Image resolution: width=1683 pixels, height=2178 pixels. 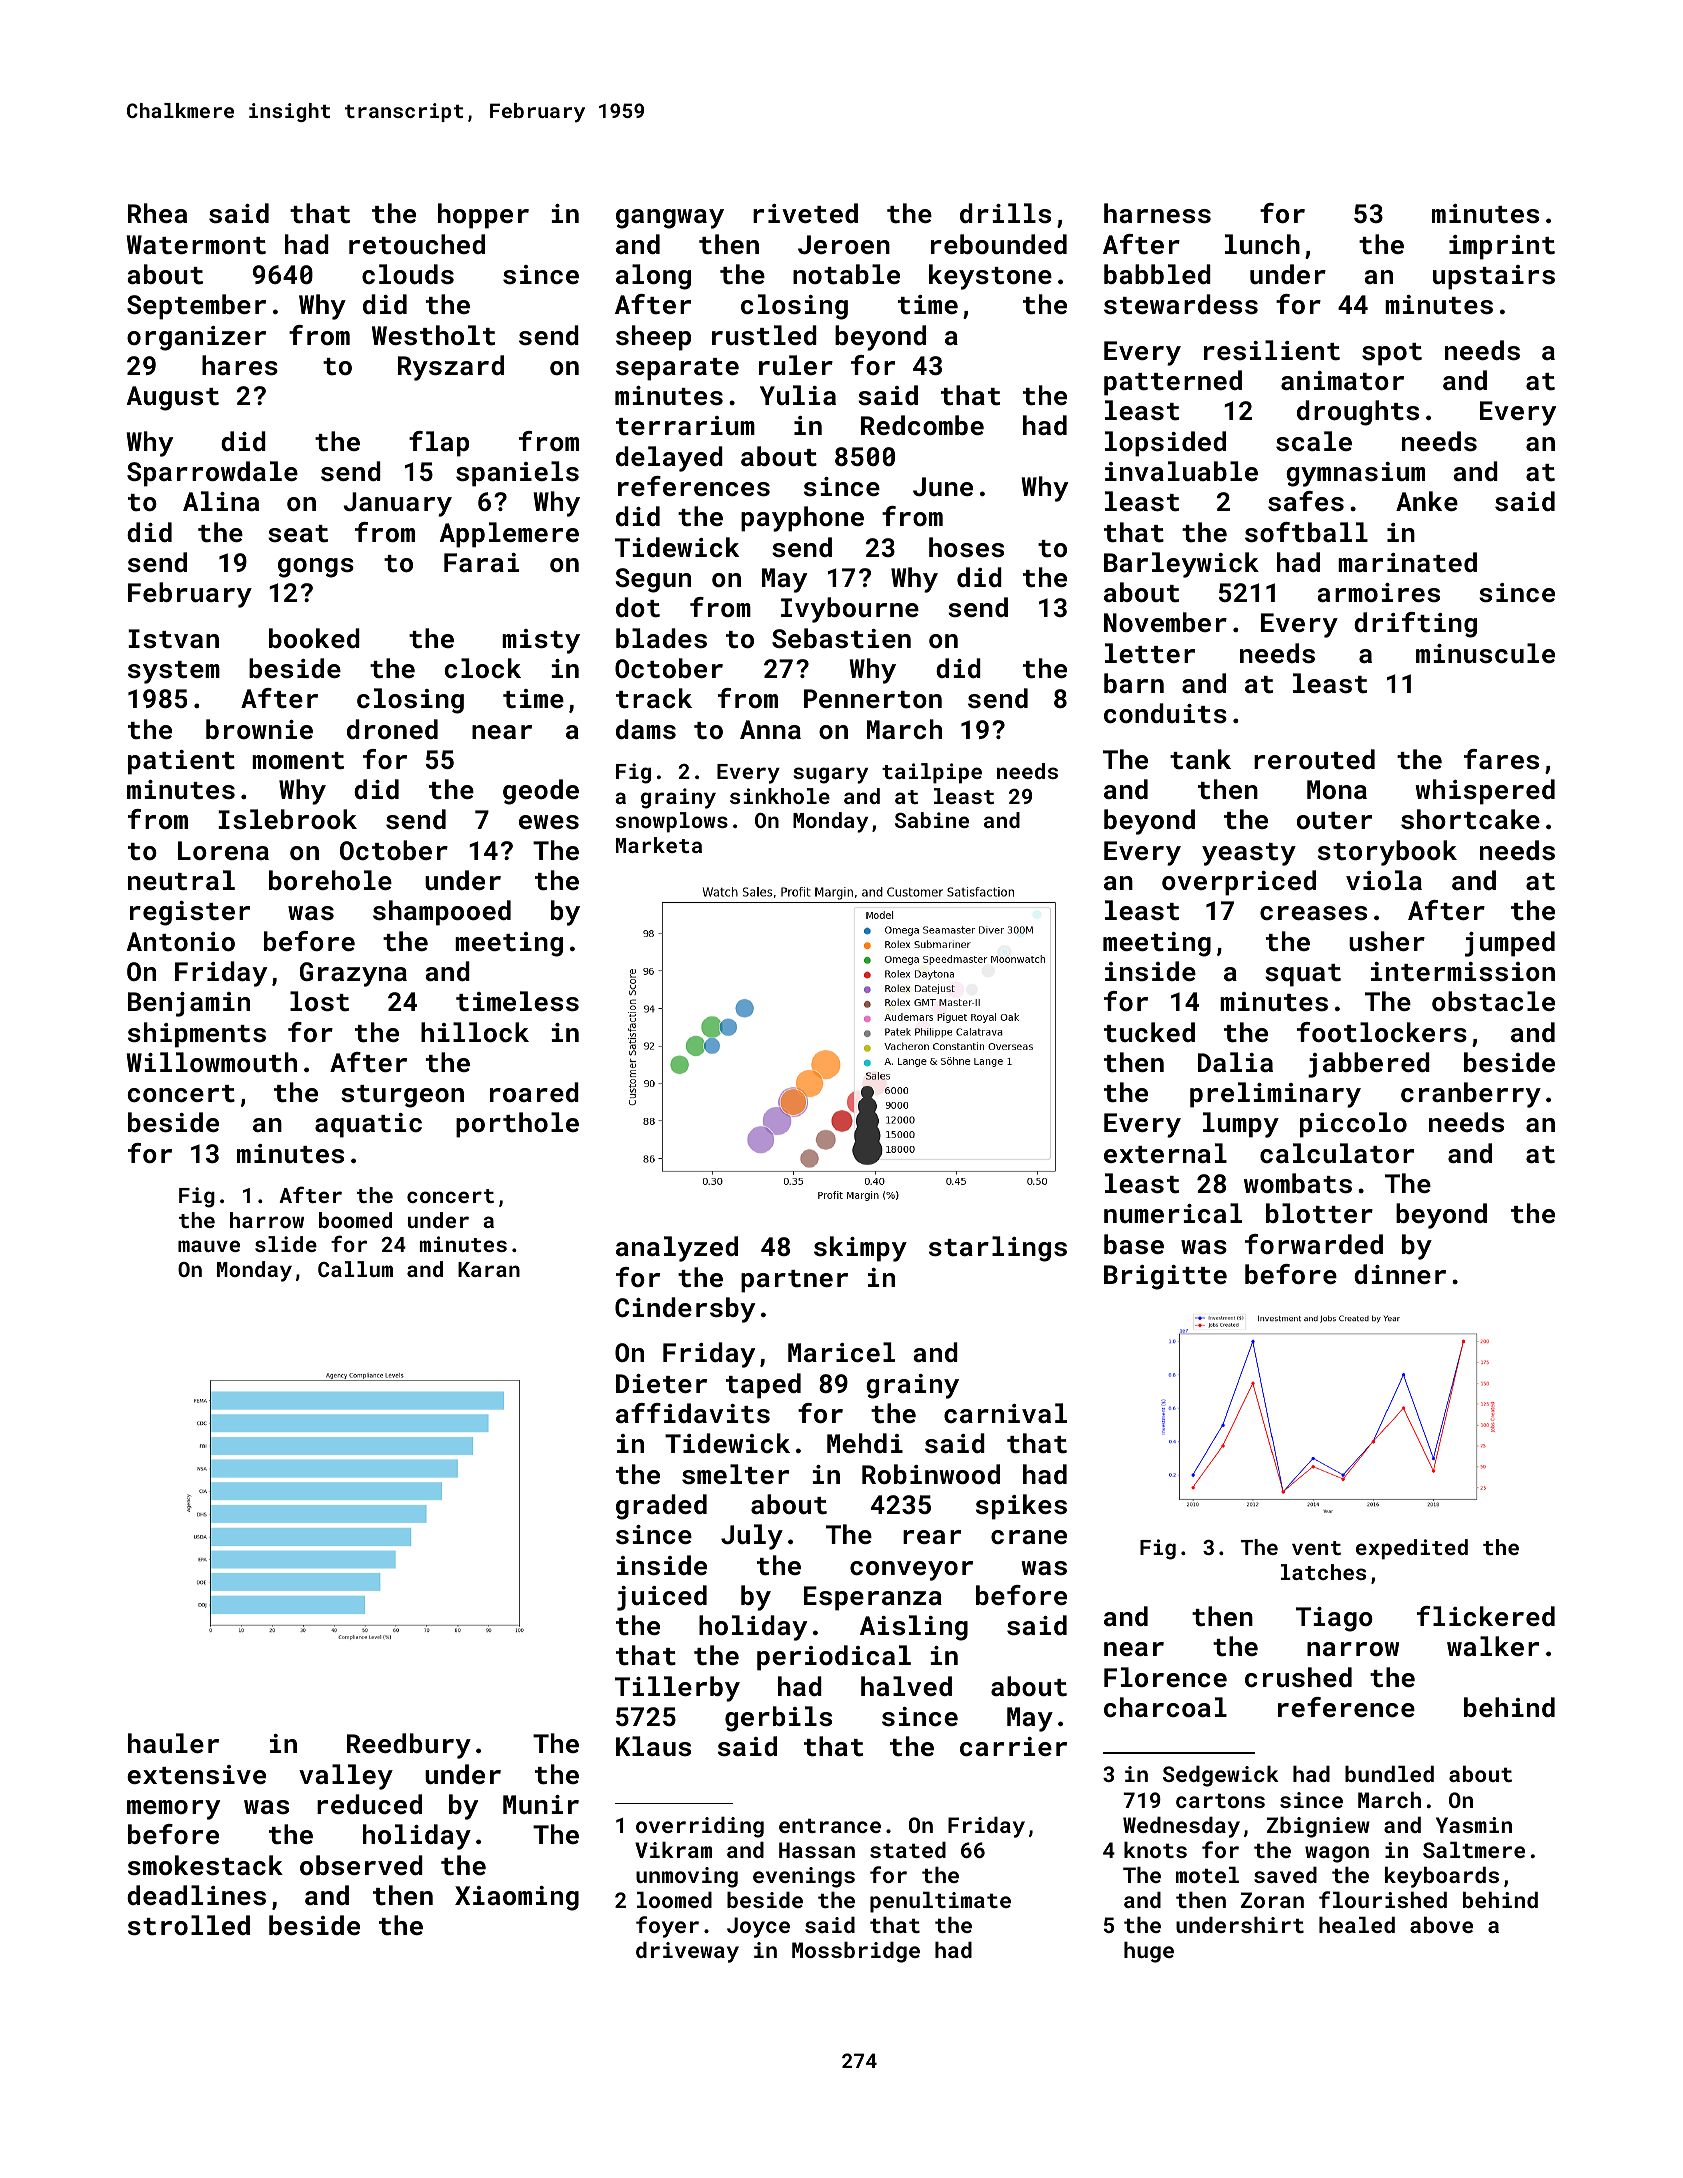 I want to click on Rhea, so click(x=157, y=213).
